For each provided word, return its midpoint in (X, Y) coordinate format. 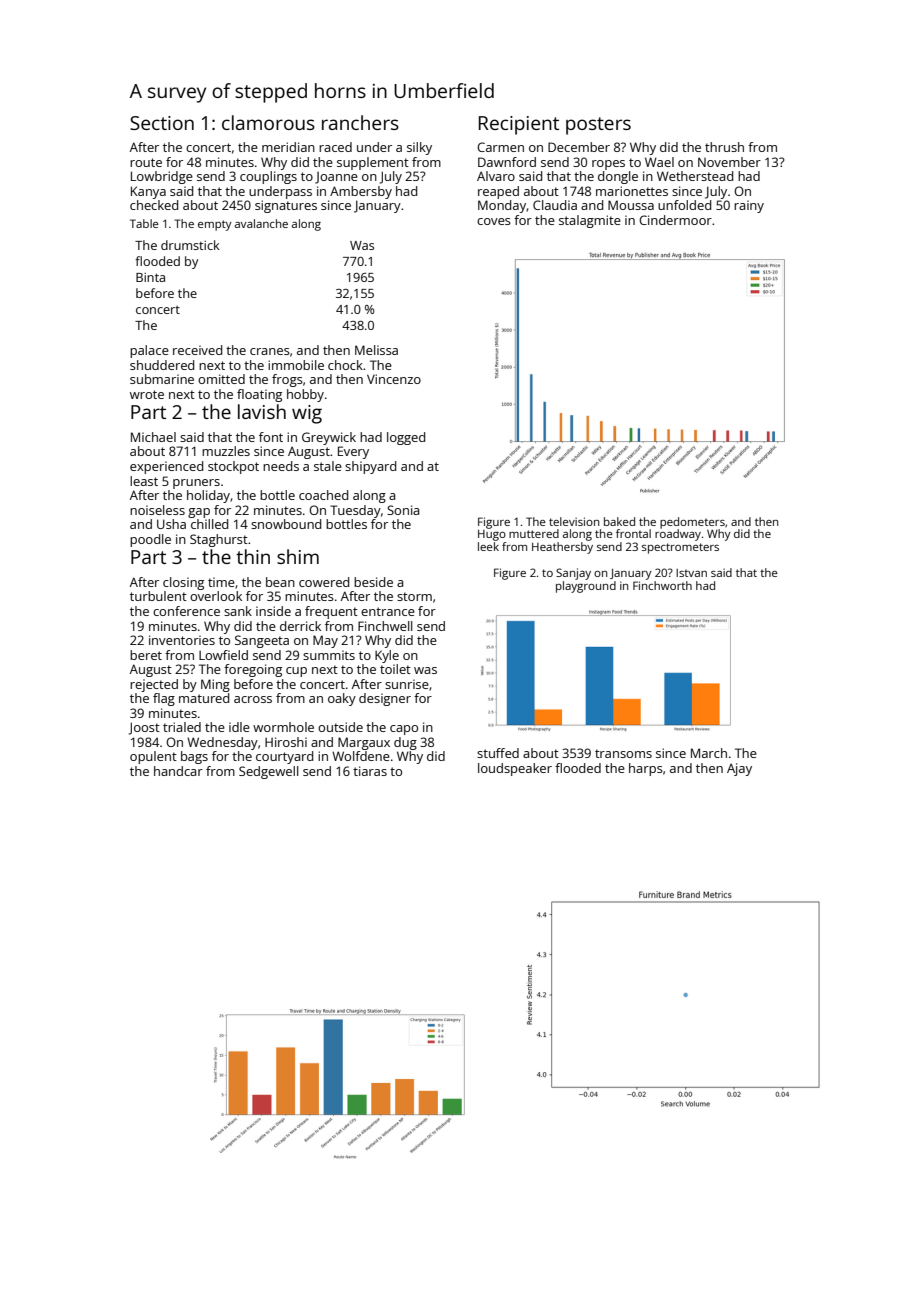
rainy (749, 206)
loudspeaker (515, 769)
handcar (178, 771)
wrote (147, 394)
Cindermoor (675, 220)
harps (646, 769)
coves (494, 221)
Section (162, 123)
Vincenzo (394, 379)
